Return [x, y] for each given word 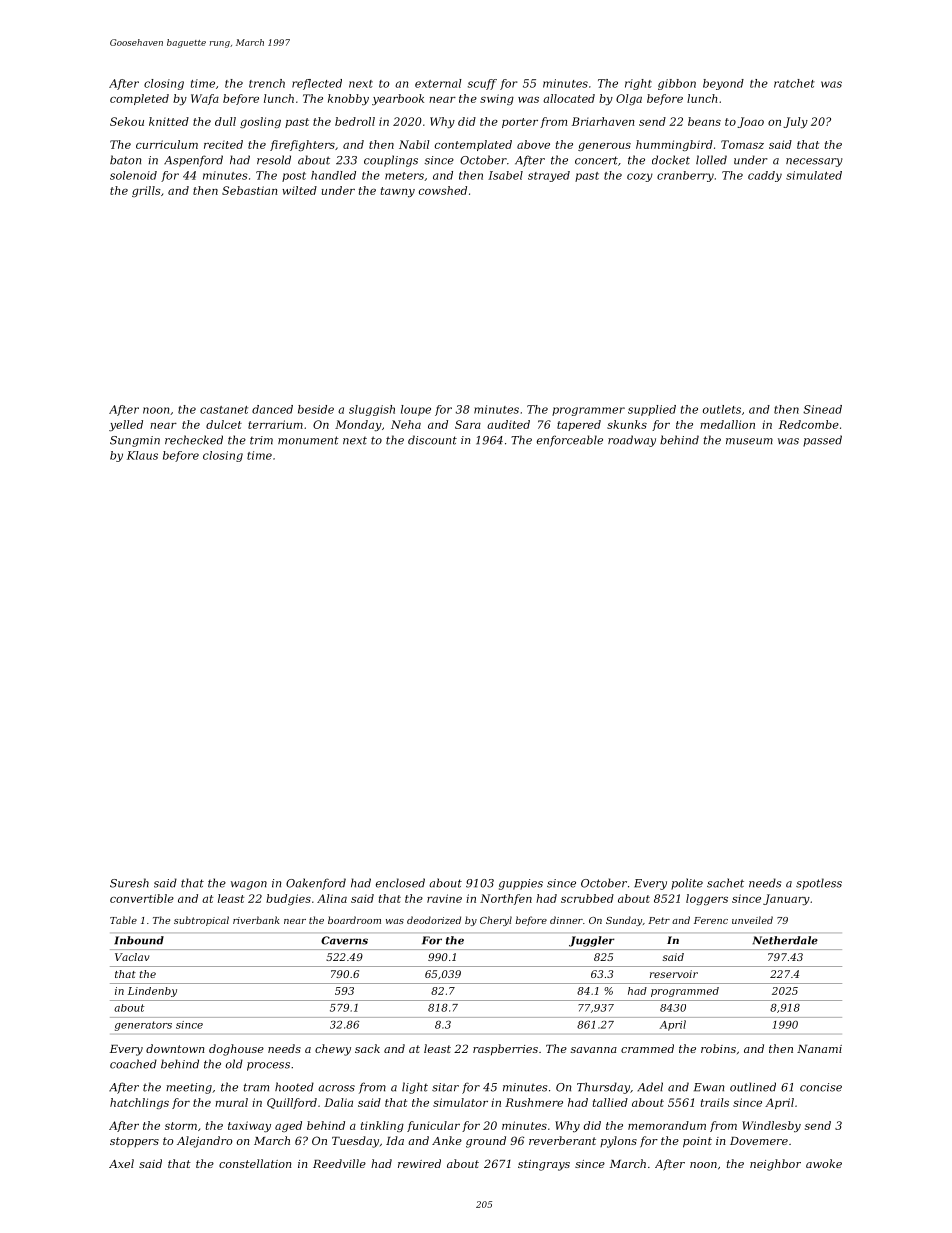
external [438, 83]
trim [261, 440]
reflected [317, 84]
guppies [521, 884]
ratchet [794, 83]
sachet [725, 883]
